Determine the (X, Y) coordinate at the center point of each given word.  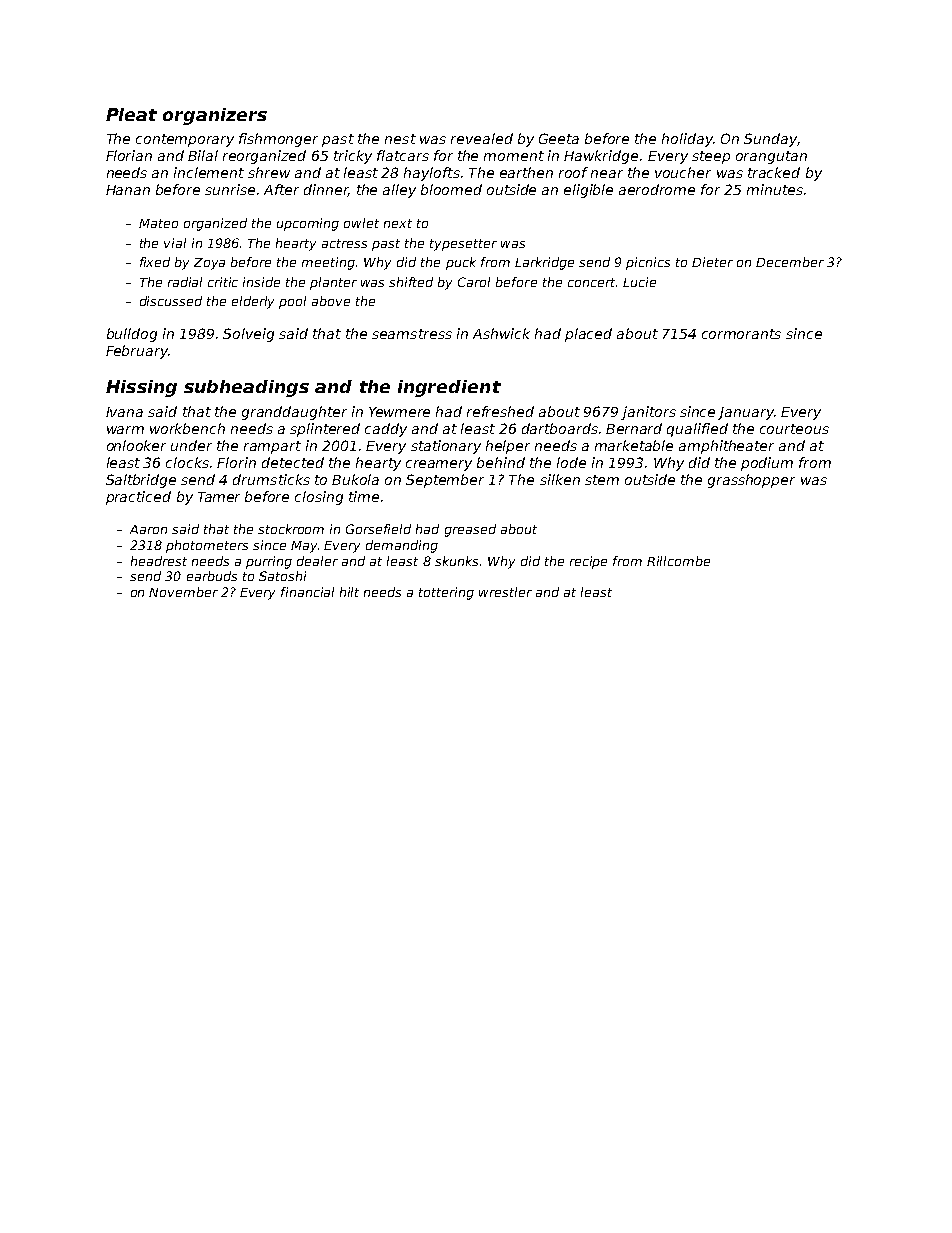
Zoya (209, 264)
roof (573, 172)
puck (461, 263)
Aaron (148, 529)
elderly (253, 302)
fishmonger (278, 140)
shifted (411, 282)
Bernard (634, 428)
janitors (648, 413)
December (790, 262)
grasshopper (751, 481)
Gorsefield (378, 529)
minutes (775, 189)
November (183, 592)
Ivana (124, 412)
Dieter (712, 262)
